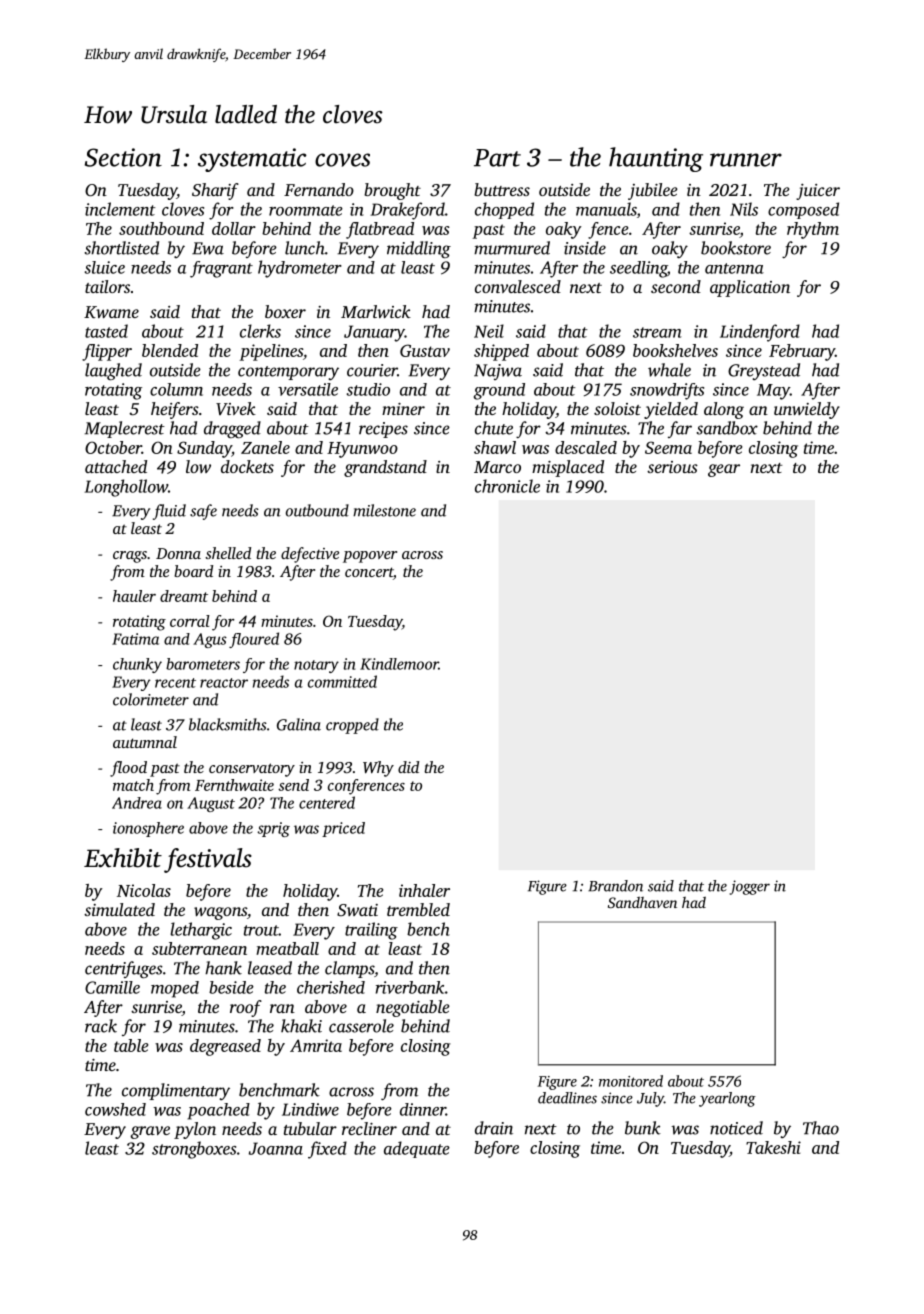  I want to click on Amrita, so click(316, 1045).
